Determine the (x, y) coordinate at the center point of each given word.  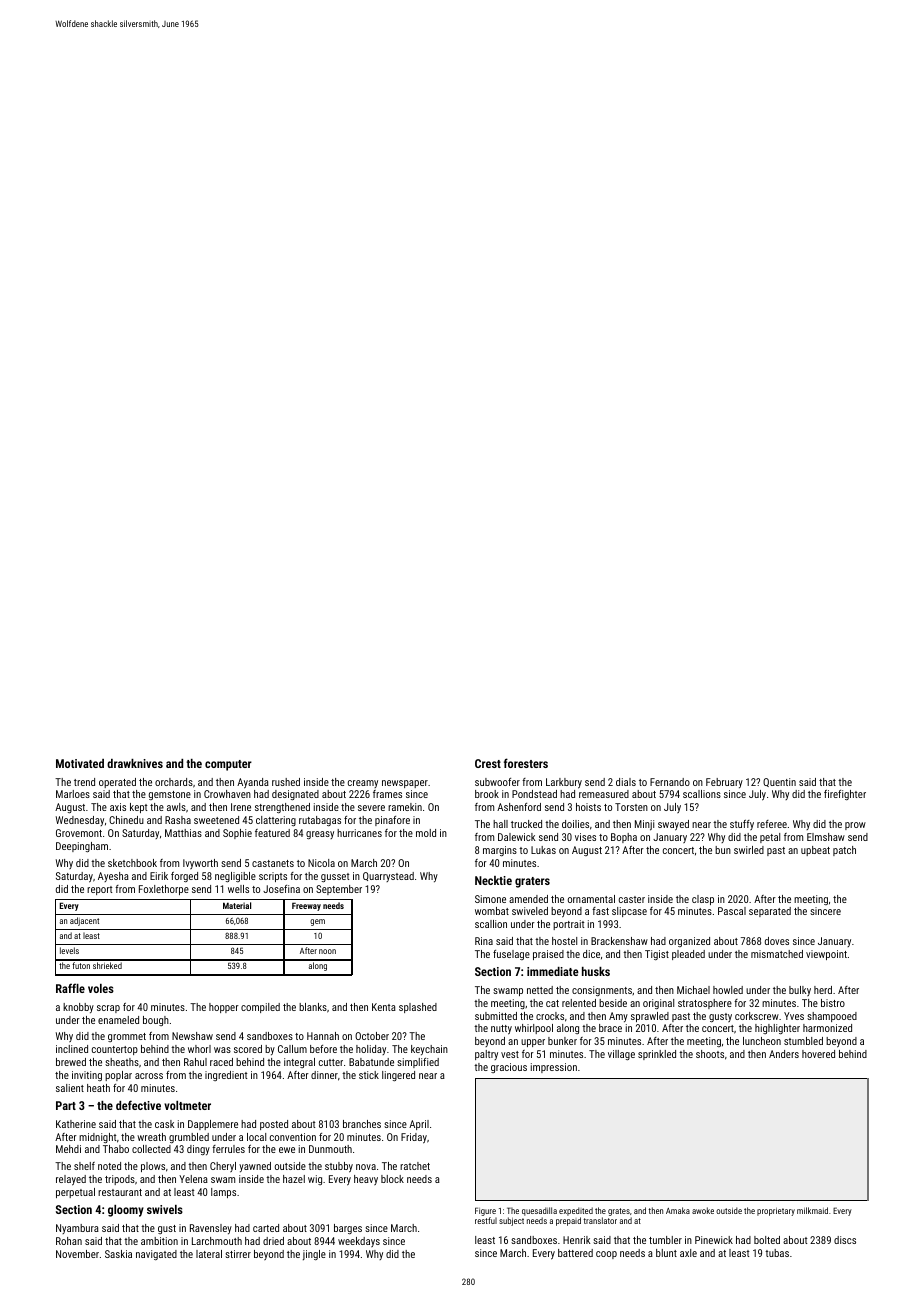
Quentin (779, 782)
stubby (339, 1167)
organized (689, 942)
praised (548, 955)
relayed (71, 1180)
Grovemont (79, 833)
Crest (488, 763)
